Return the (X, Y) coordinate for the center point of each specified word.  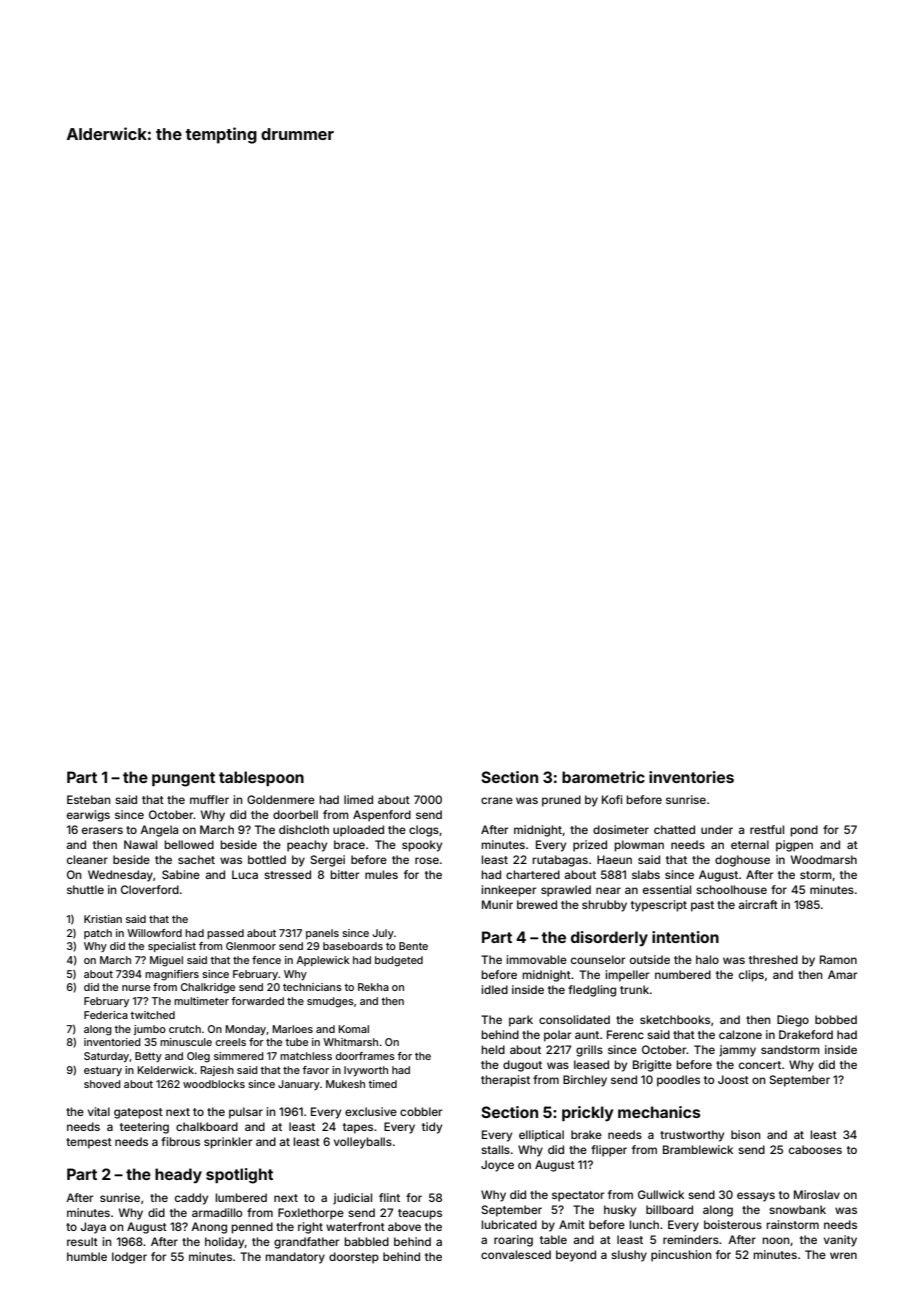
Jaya (93, 1228)
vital (99, 1111)
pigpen (794, 846)
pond (804, 831)
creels (231, 1042)
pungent (183, 779)
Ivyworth (366, 1071)
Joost (733, 1079)
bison (746, 1134)
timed (382, 1084)
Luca (245, 874)
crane (497, 800)
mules (381, 874)
